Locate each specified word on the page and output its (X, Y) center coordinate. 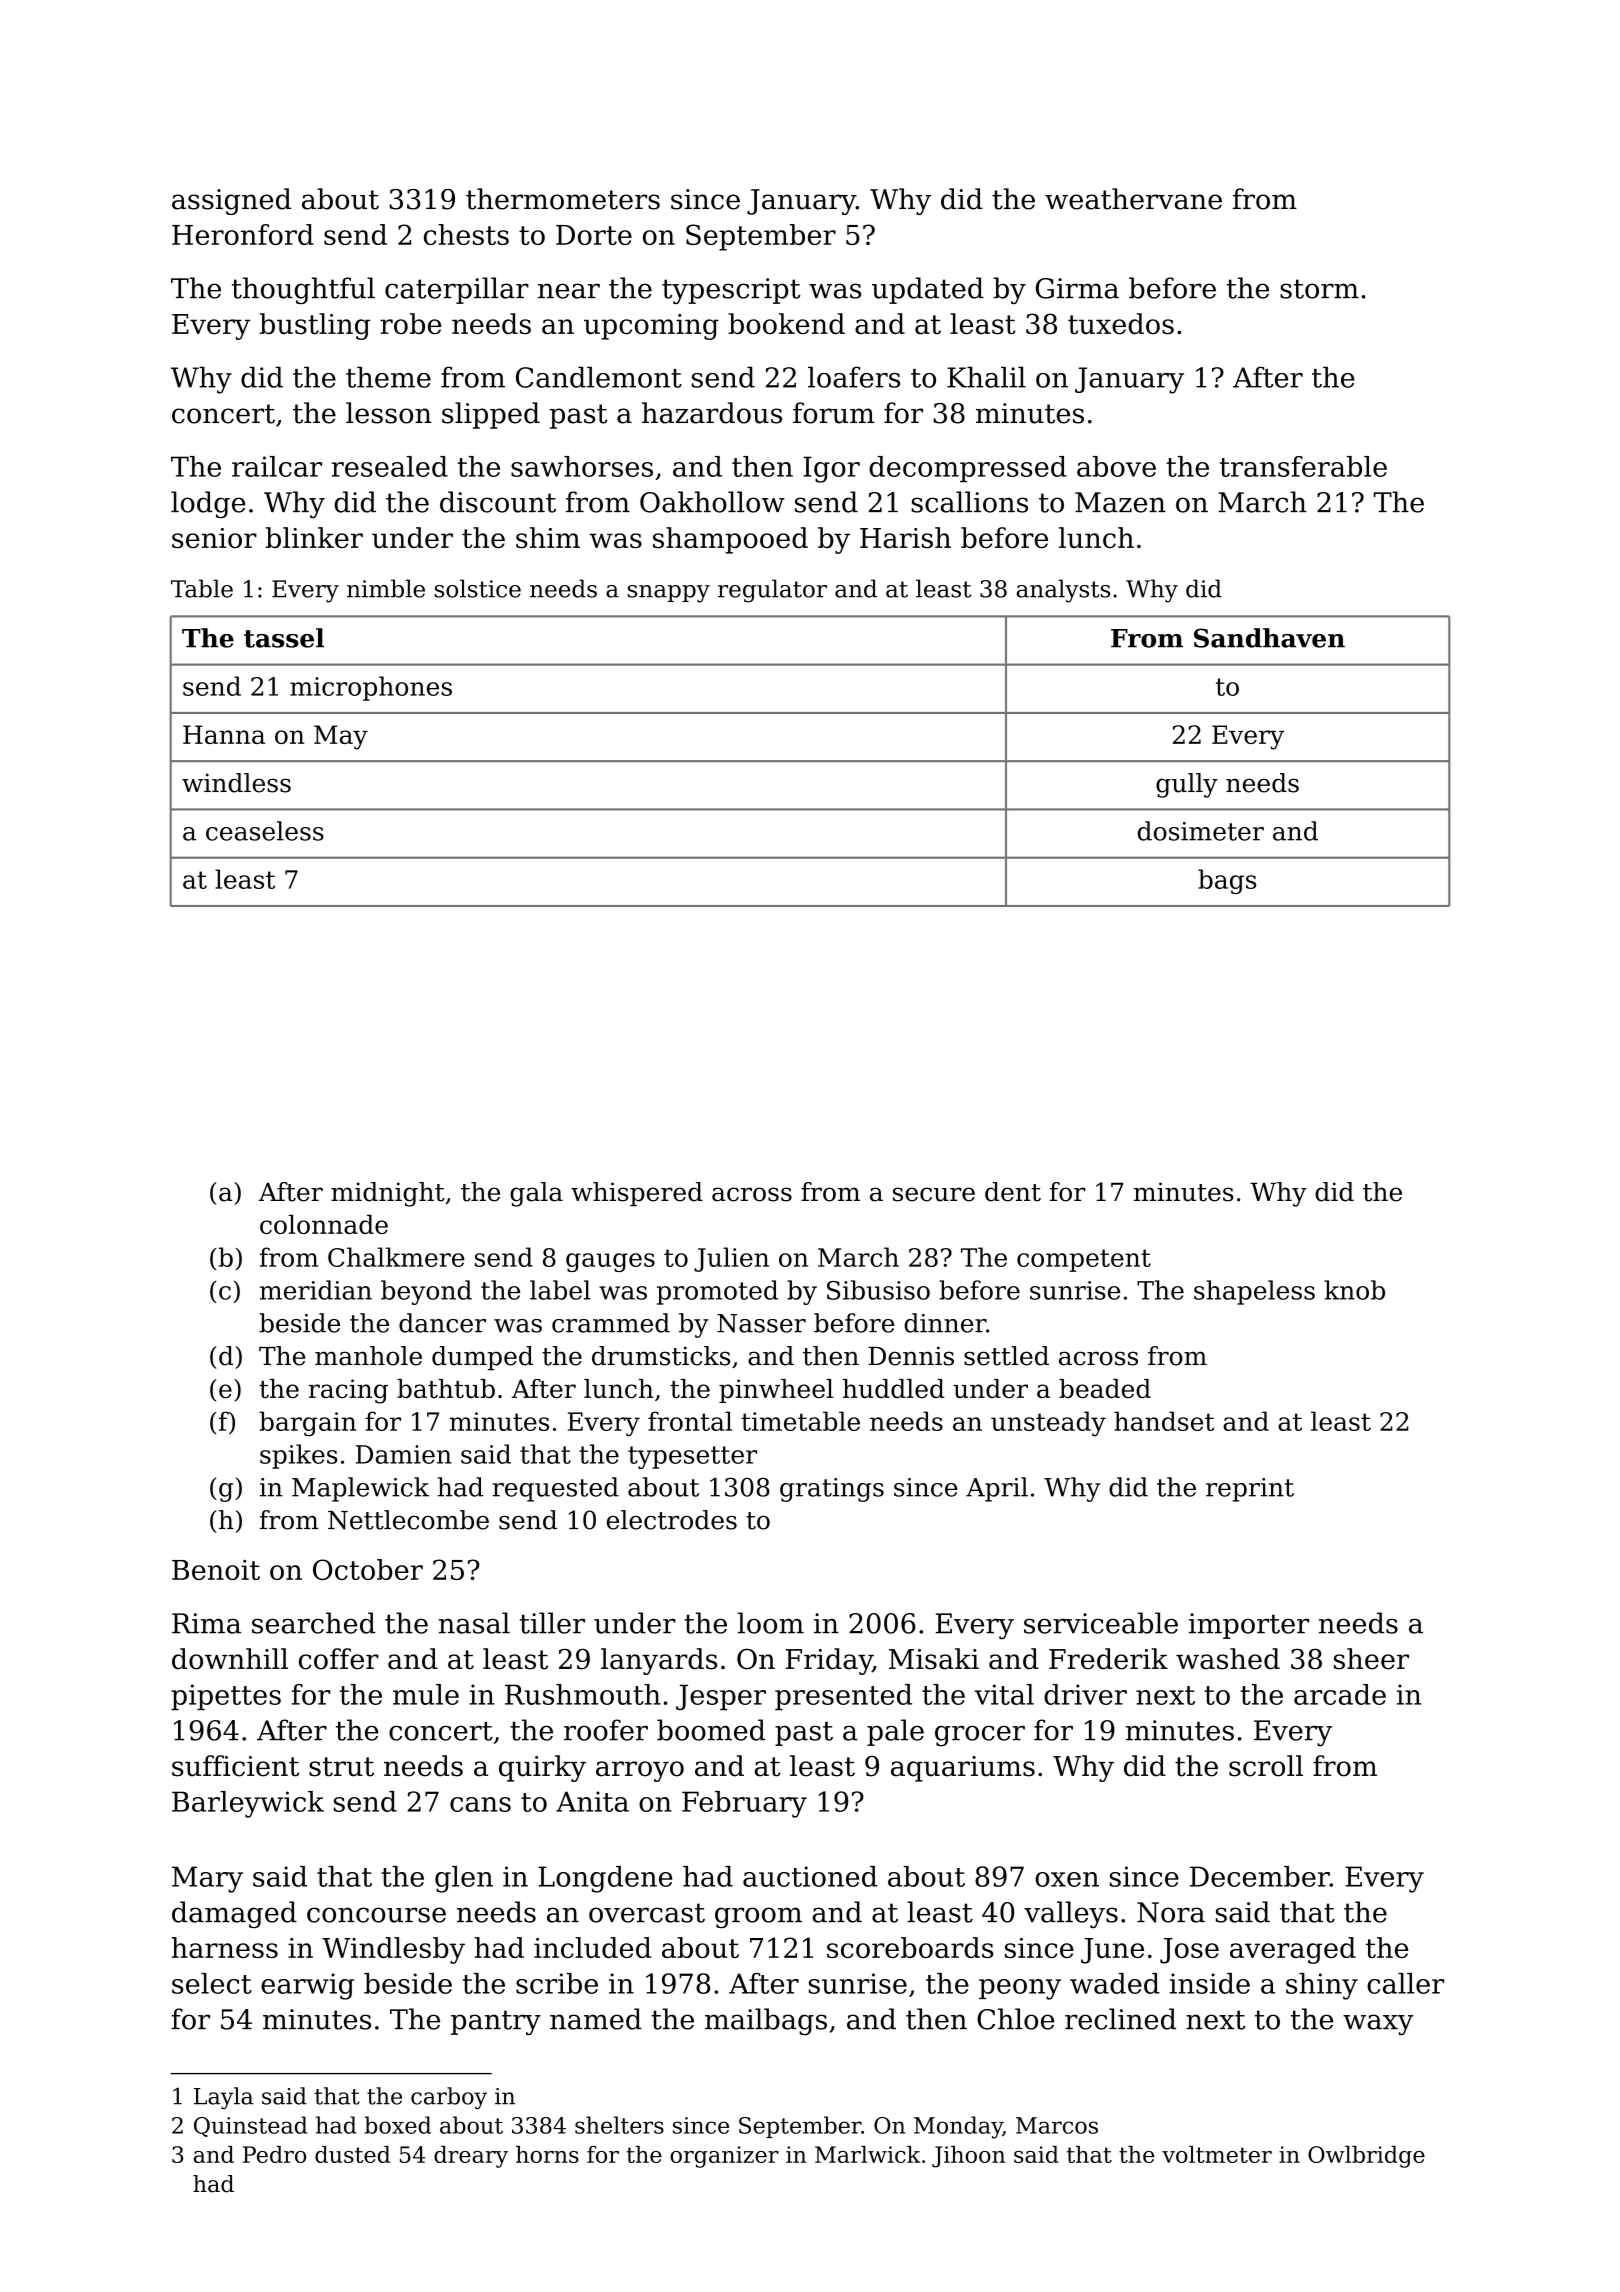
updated (928, 290)
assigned (231, 201)
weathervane (1133, 199)
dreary (471, 2157)
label (560, 1290)
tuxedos (1121, 324)
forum (834, 413)
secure (934, 1194)
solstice (478, 588)
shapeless (1254, 1292)
